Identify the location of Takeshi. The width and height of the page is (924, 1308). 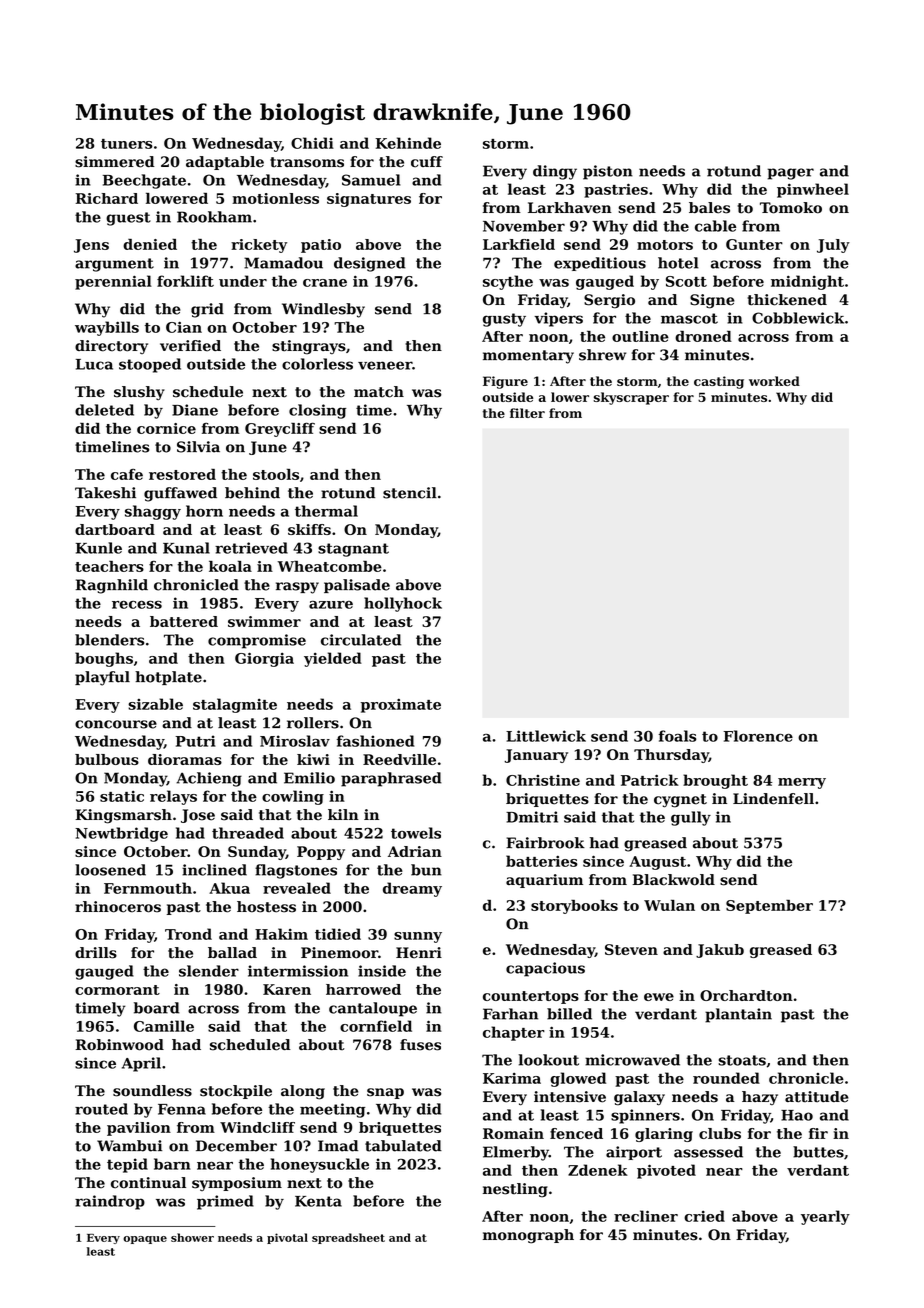
(105, 493).
